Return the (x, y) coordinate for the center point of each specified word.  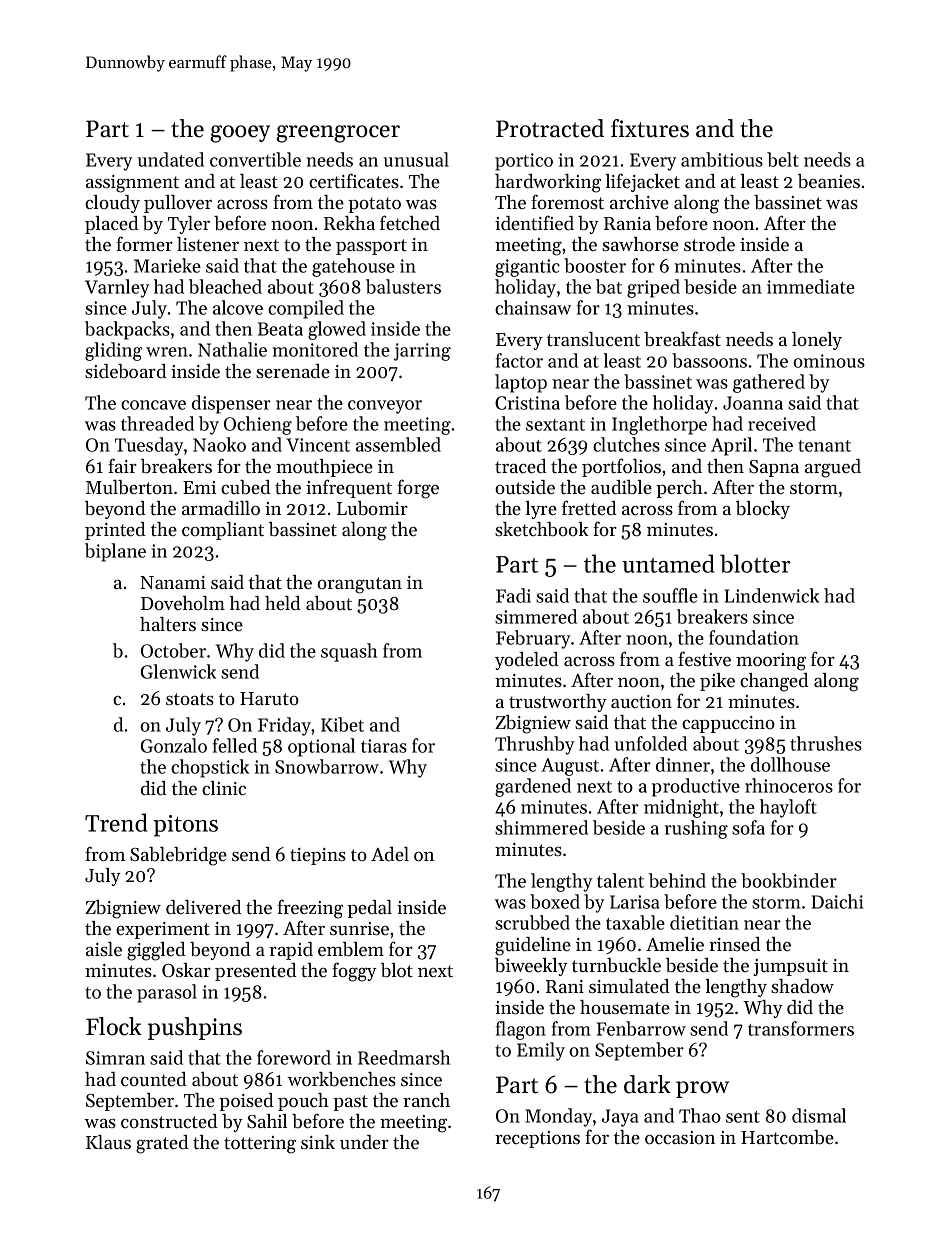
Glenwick (178, 671)
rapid (291, 951)
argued (833, 468)
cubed (245, 487)
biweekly (531, 967)
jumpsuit (790, 967)
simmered (536, 616)
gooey (240, 134)
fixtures (650, 128)
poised (246, 1102)
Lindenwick (772, 595)
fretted (589, 507)
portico (524, 162)
